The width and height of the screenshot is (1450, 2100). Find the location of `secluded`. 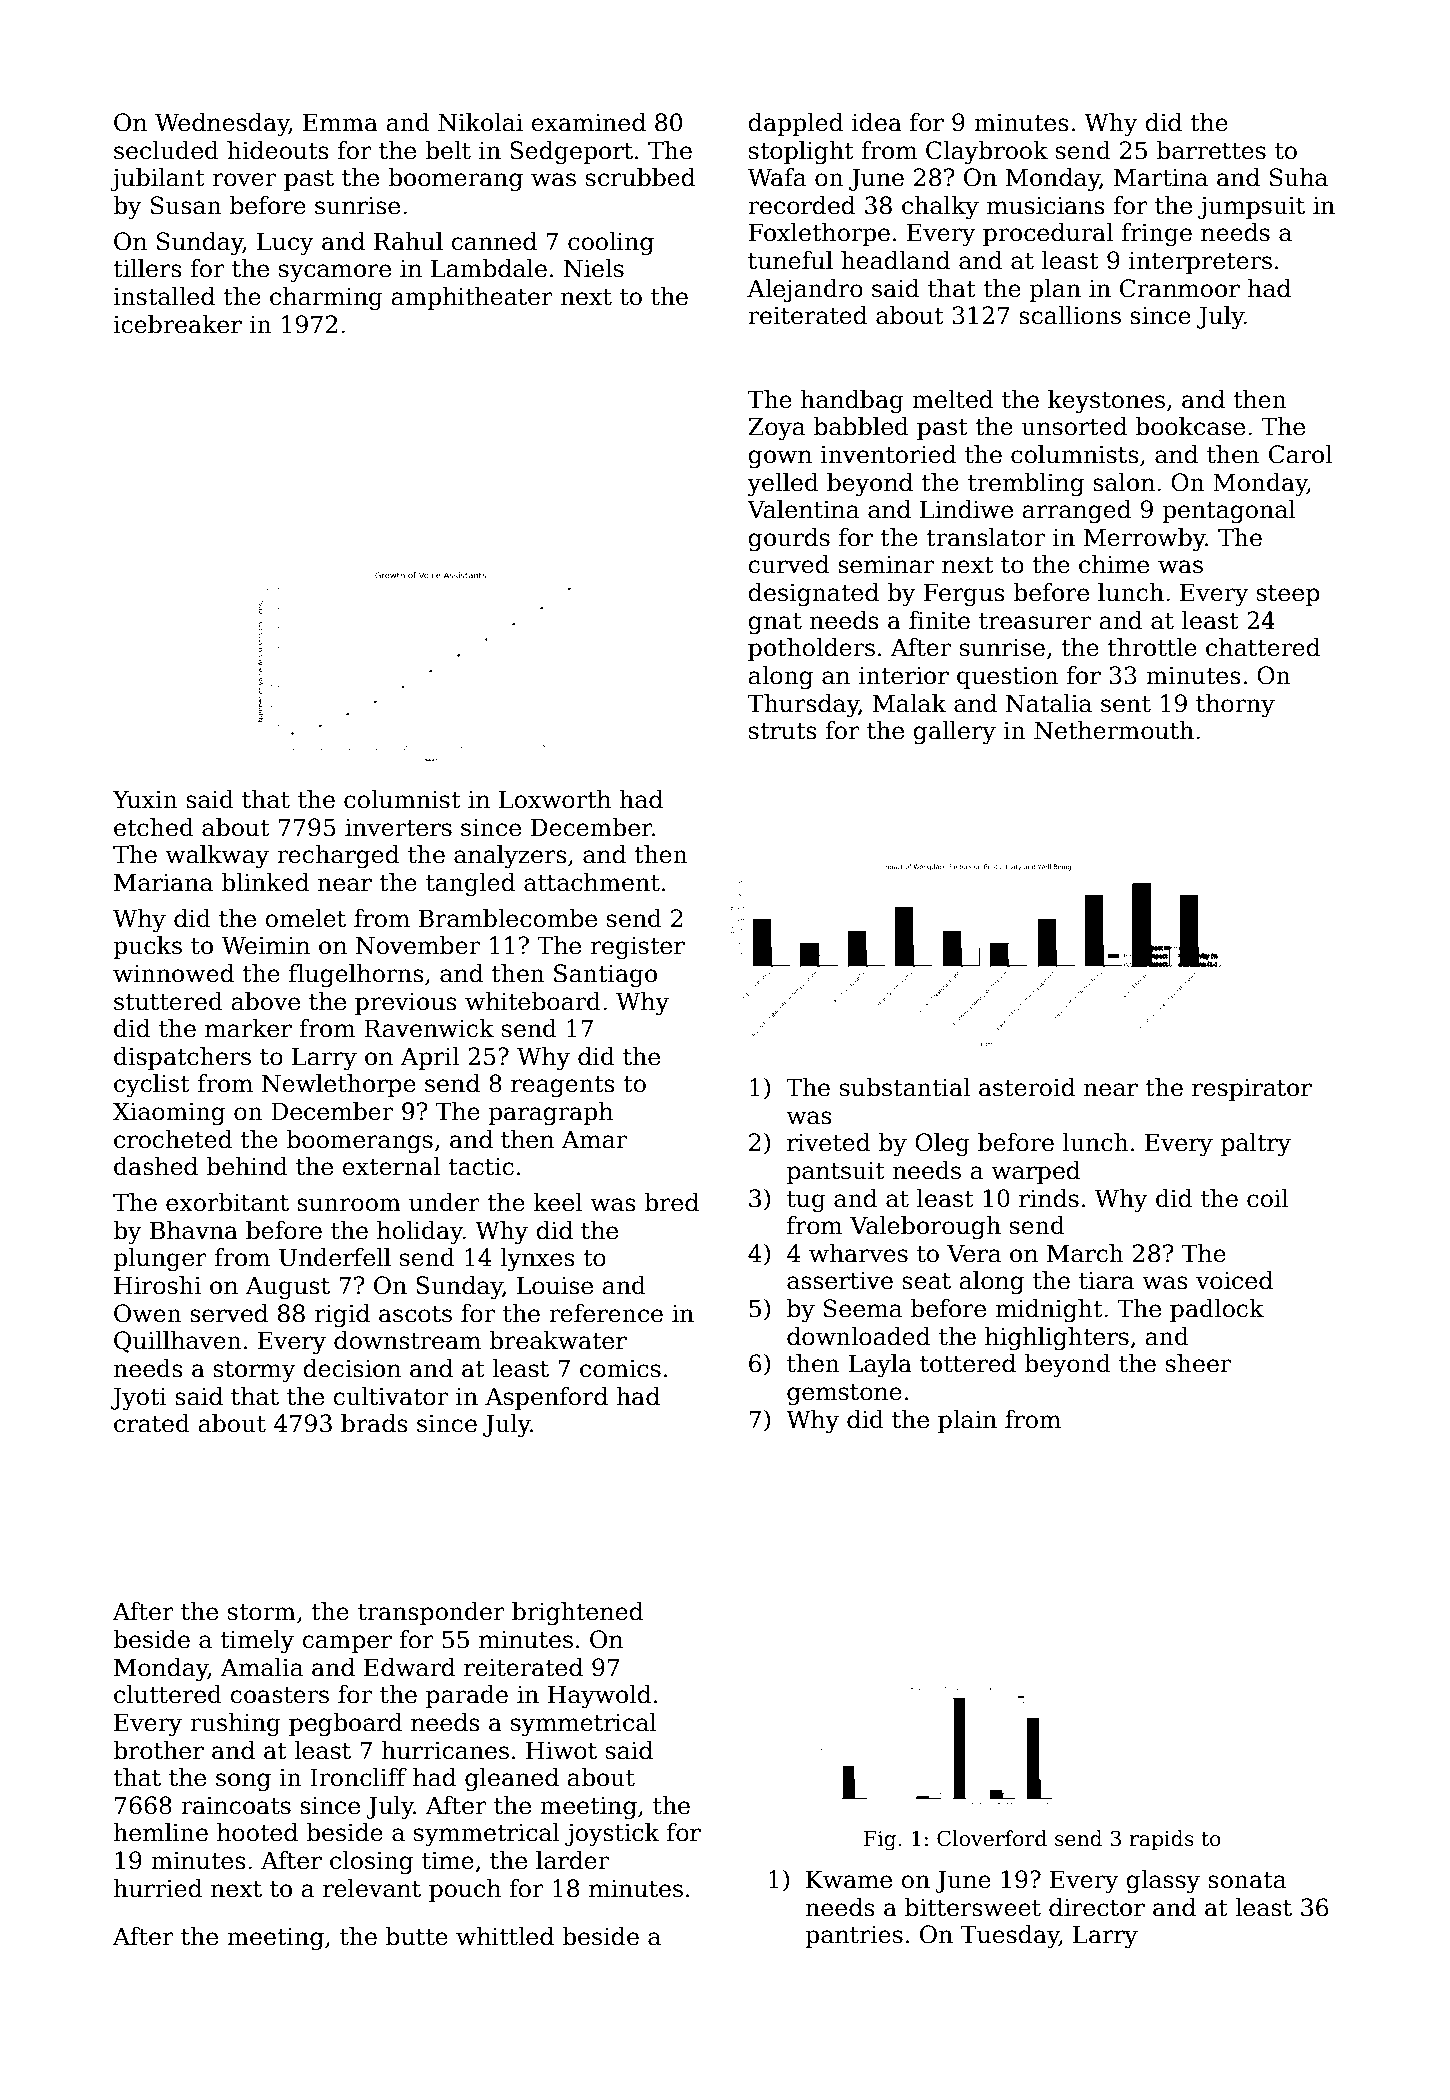

secluded is located at coordinates (166, 150).
